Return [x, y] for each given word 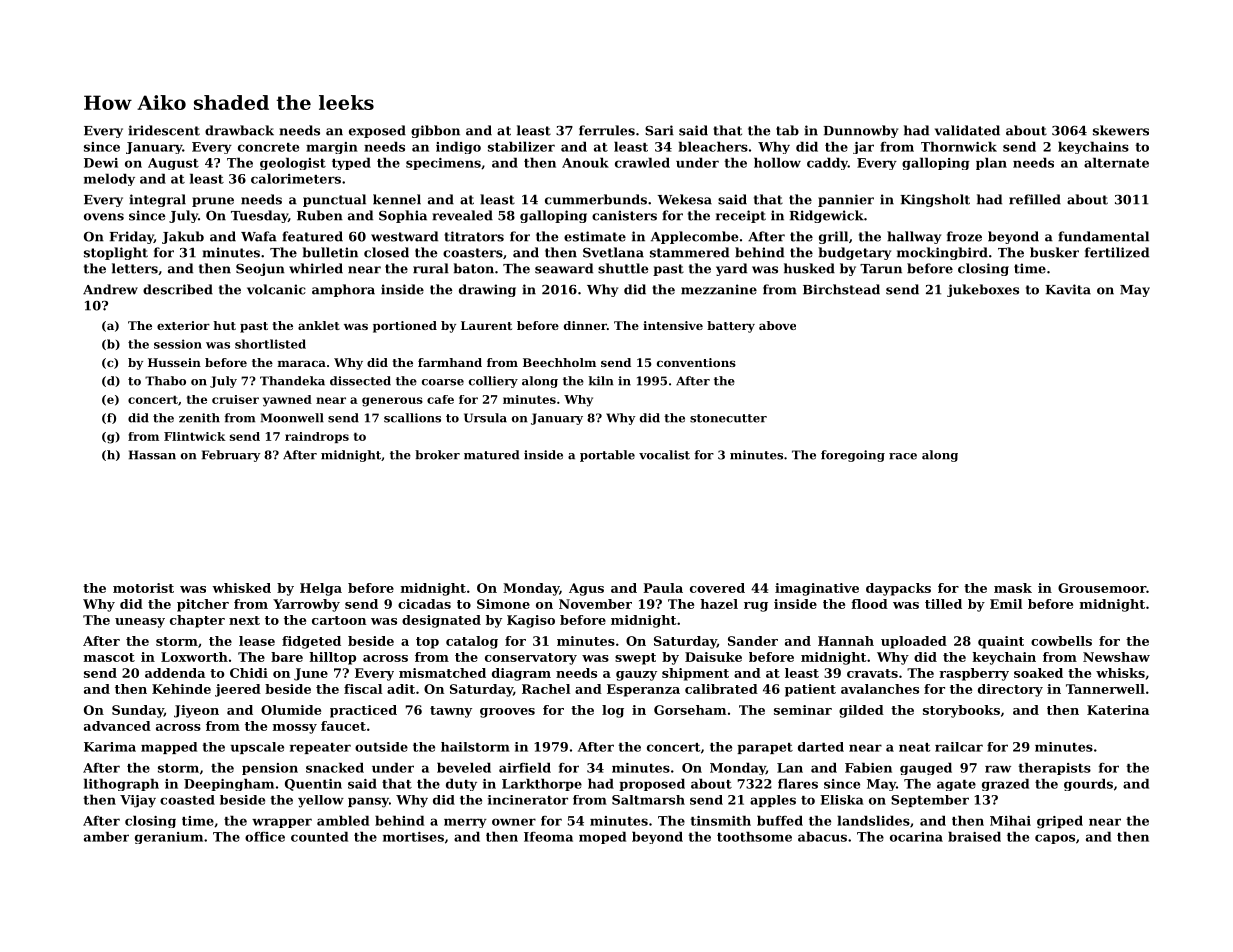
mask [1013, 588]
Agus [586, 589]
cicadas [424, 604]
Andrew [110, 289]
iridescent [164, 130]
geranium [169, 838]
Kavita [1068, 289]
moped [602, 837]
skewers [1121, 130]
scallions [412, 418]
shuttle [623, 268]
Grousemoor [1102, 588]
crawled [642, 162]
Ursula [485, 418]
